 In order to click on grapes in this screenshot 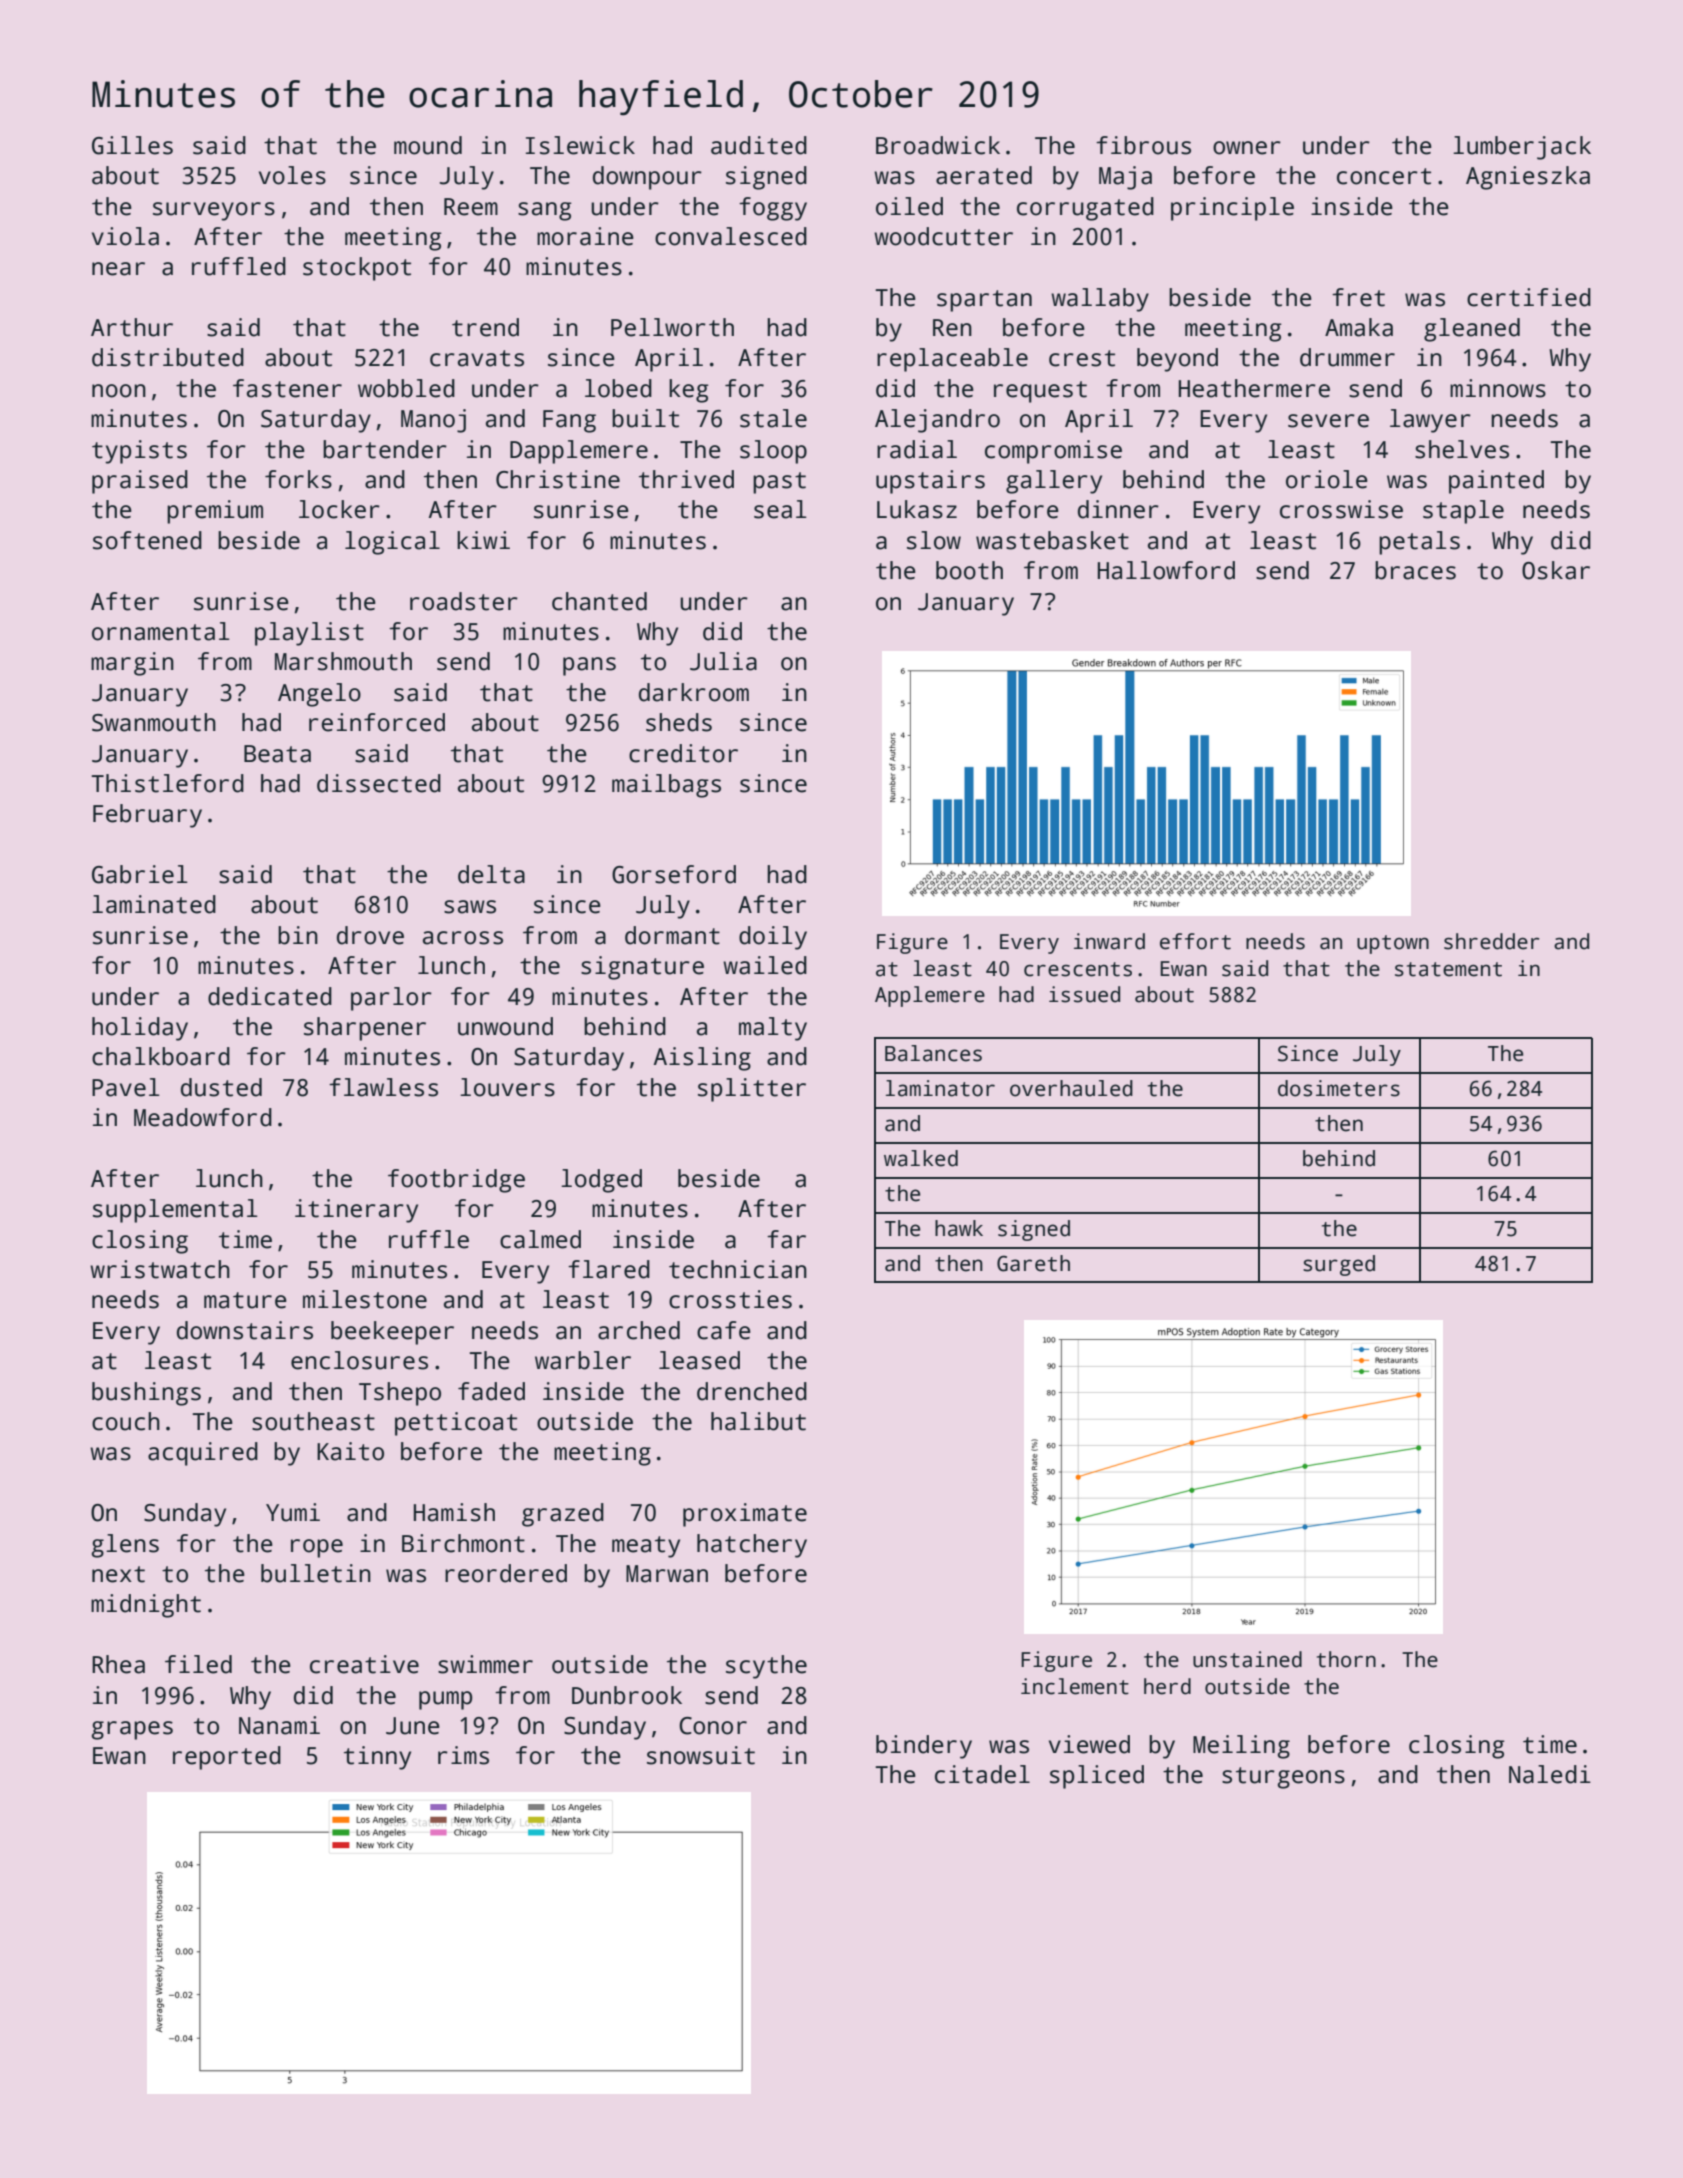, I will do `click(132, 1730)`.
